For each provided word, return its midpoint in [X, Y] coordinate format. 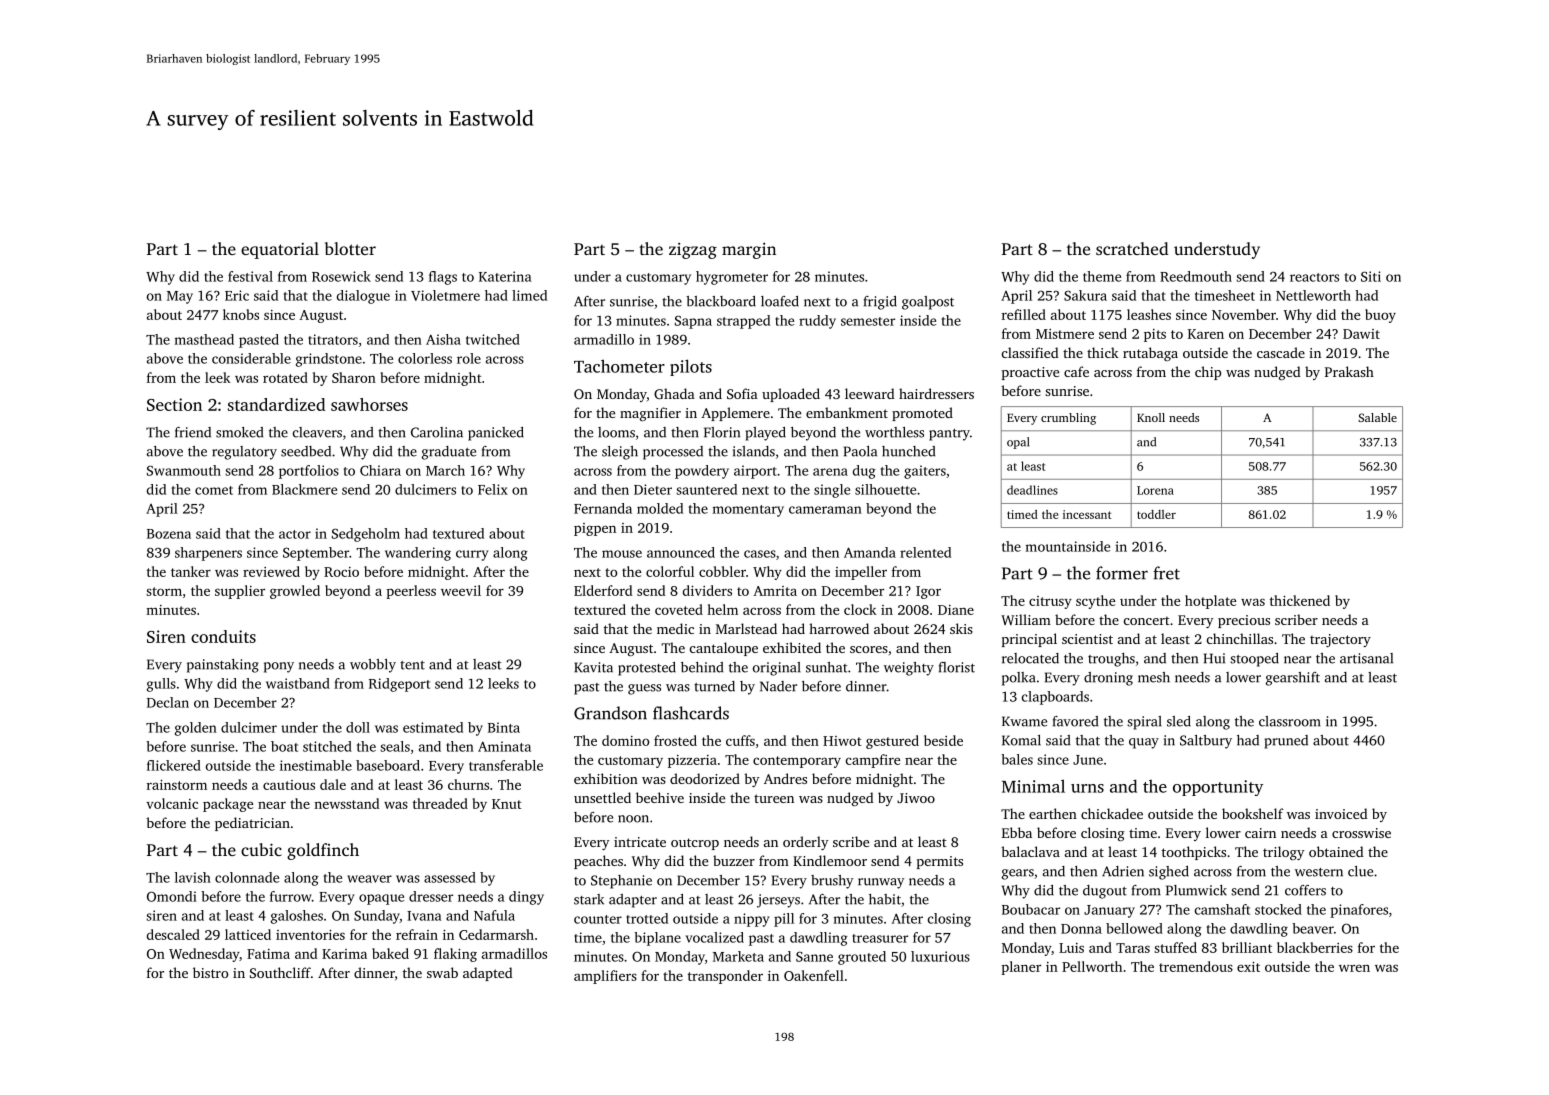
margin [749, 251]
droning [1108, 679]
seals [395, 746]
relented [925, 552]
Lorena [1155, 490]
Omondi [172, 896]
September [316, 554]
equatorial [280, 250]
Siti [1371, 276]
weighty [909, 669]
